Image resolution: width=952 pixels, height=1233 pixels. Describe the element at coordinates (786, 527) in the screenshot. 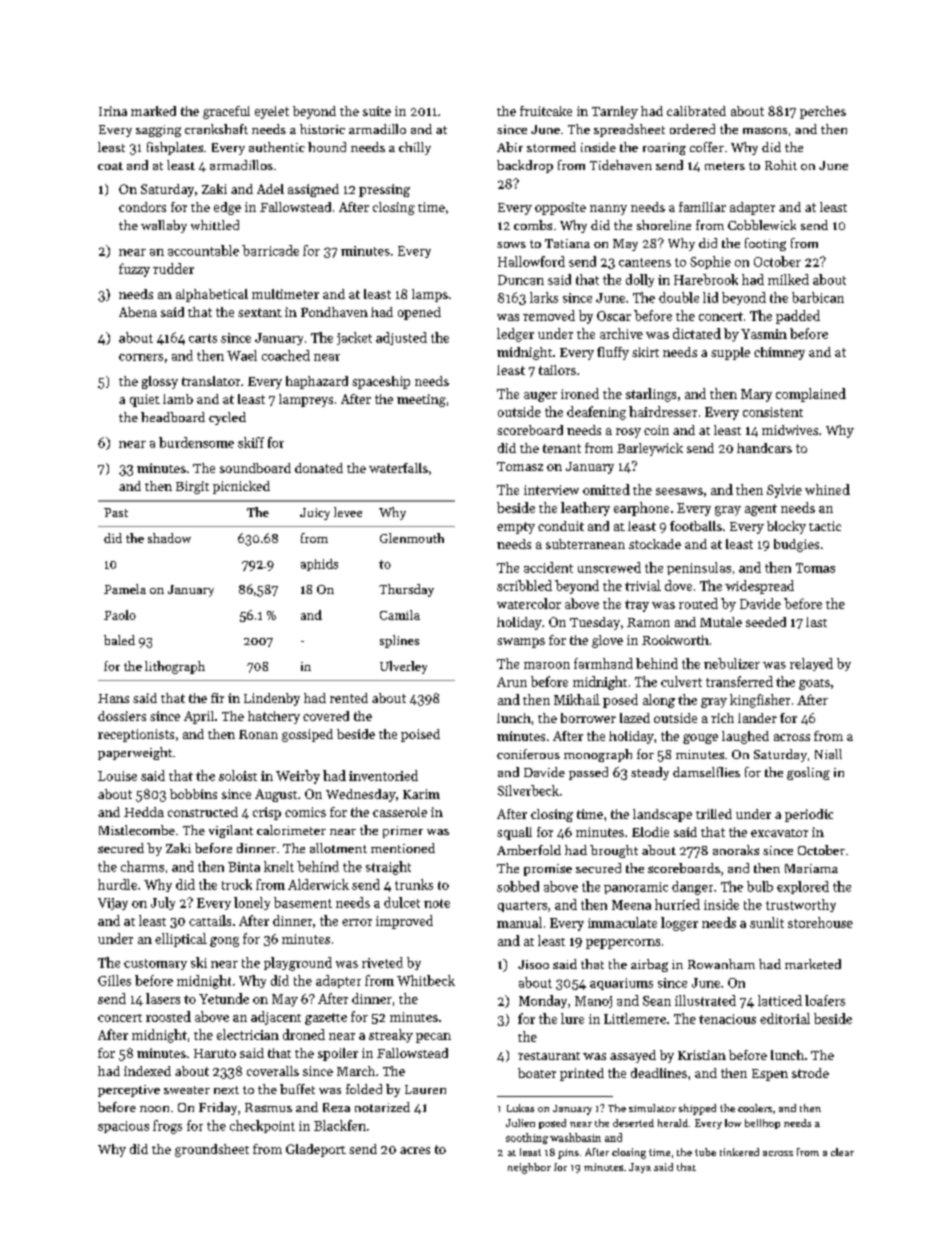

I see `blocky` at that location.
